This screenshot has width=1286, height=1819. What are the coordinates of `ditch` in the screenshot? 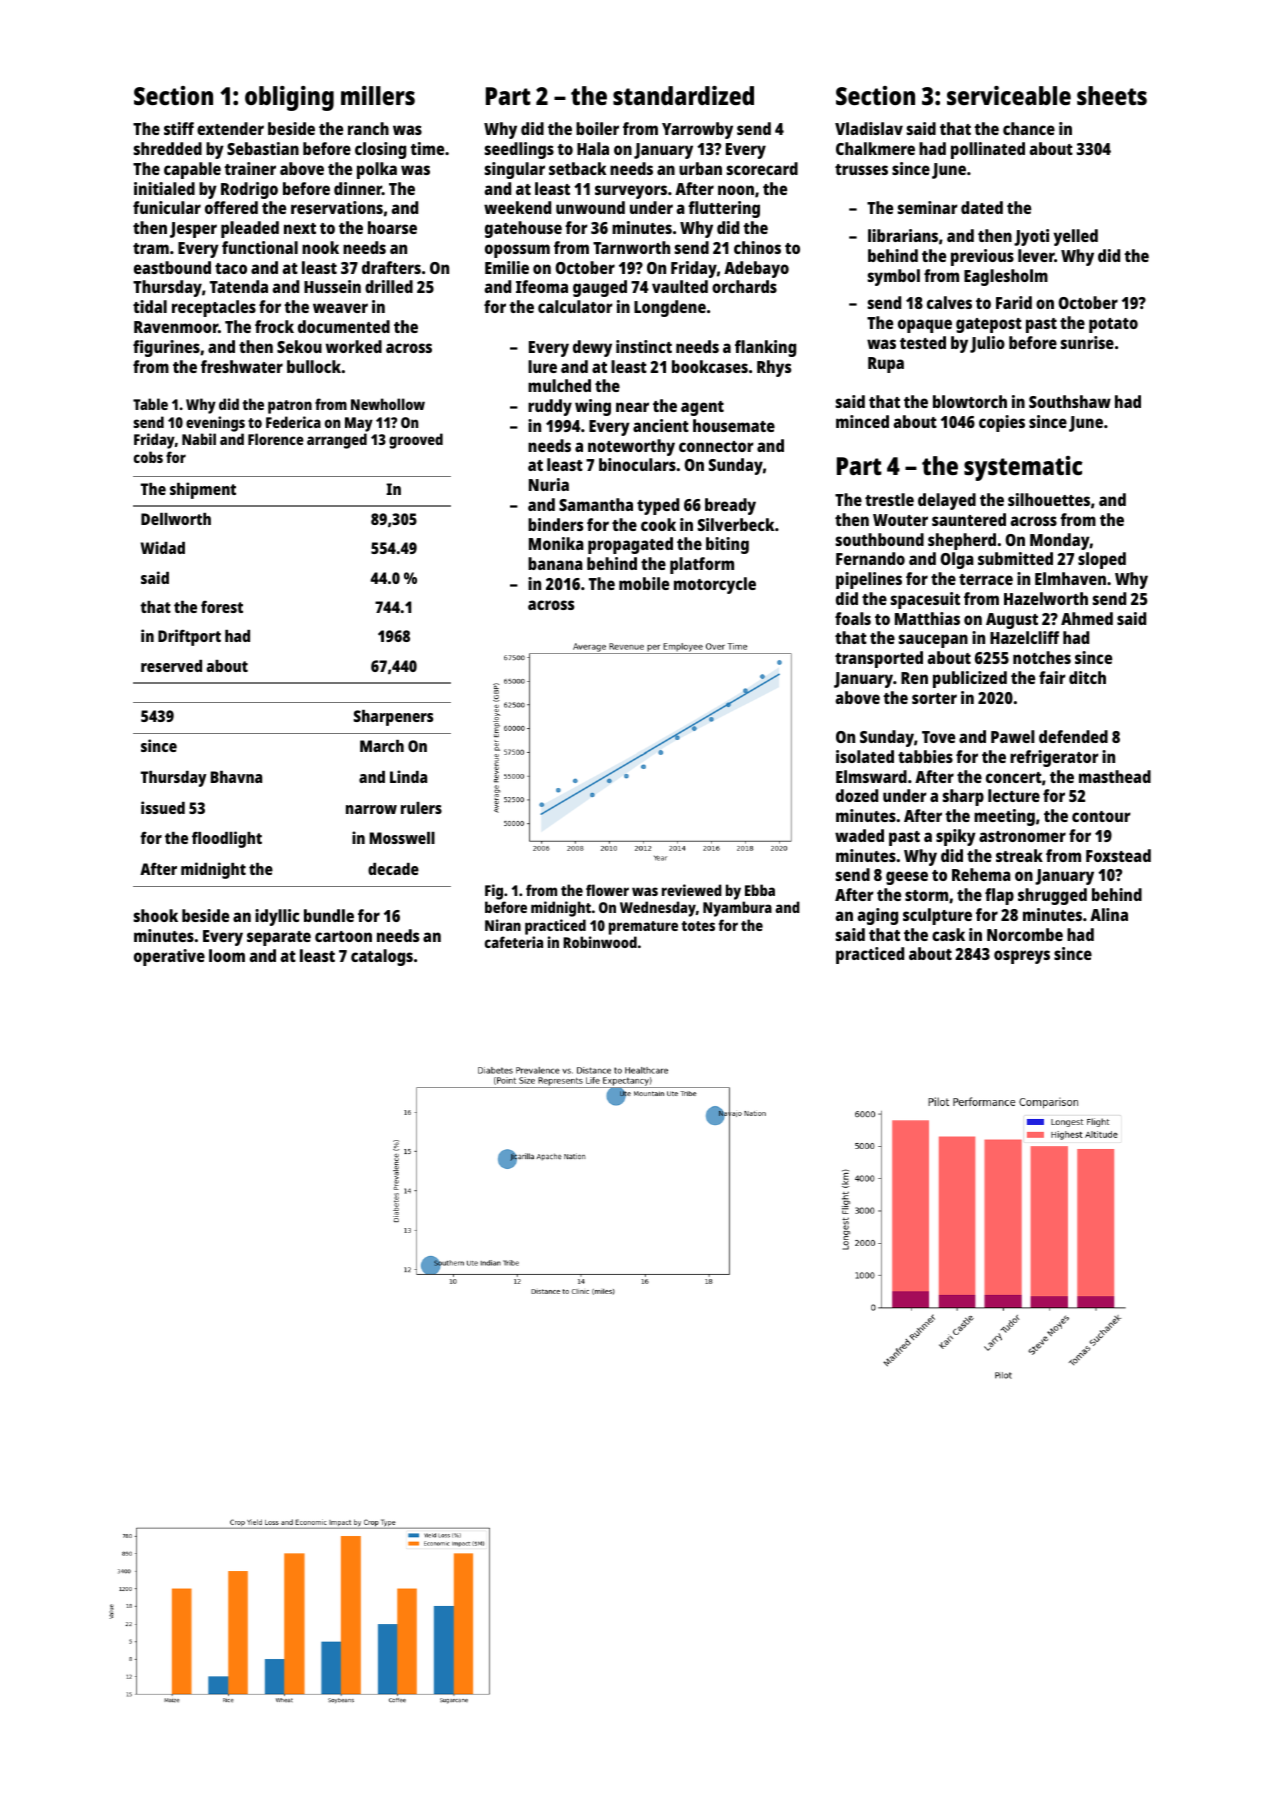 It's located at (1087, 677).
